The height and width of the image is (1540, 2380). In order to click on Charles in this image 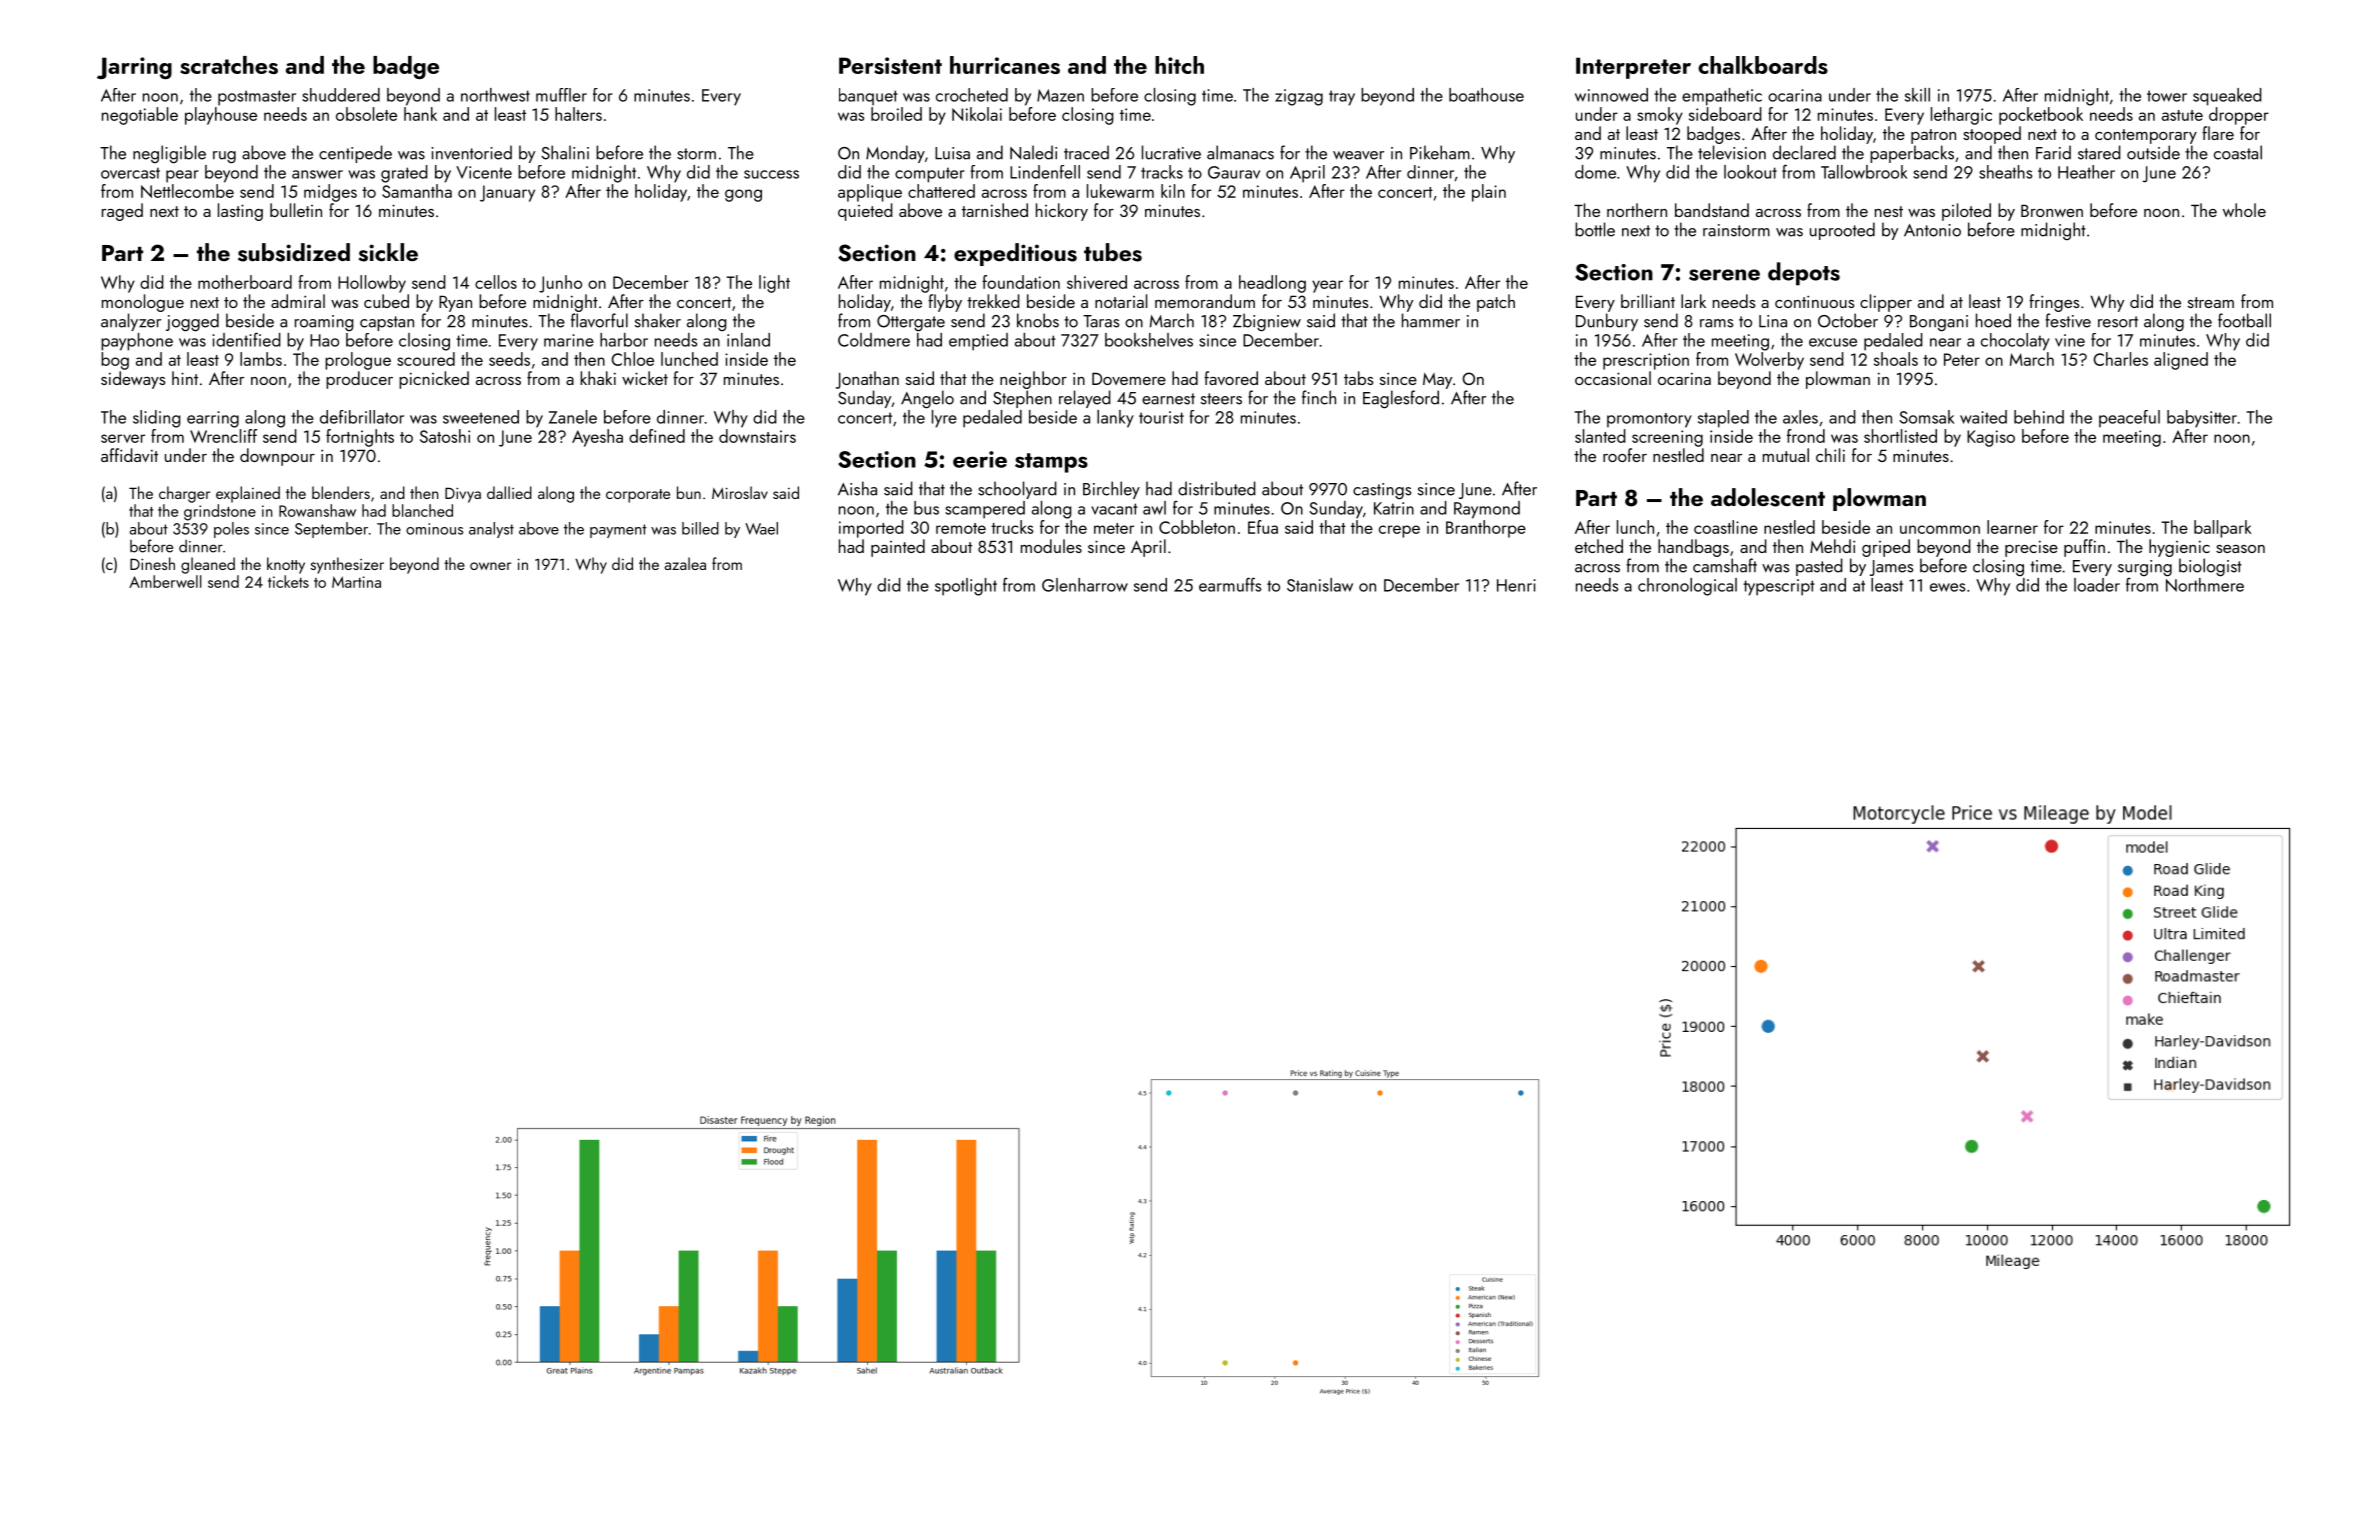, I will do `click(2120, 359)`.
